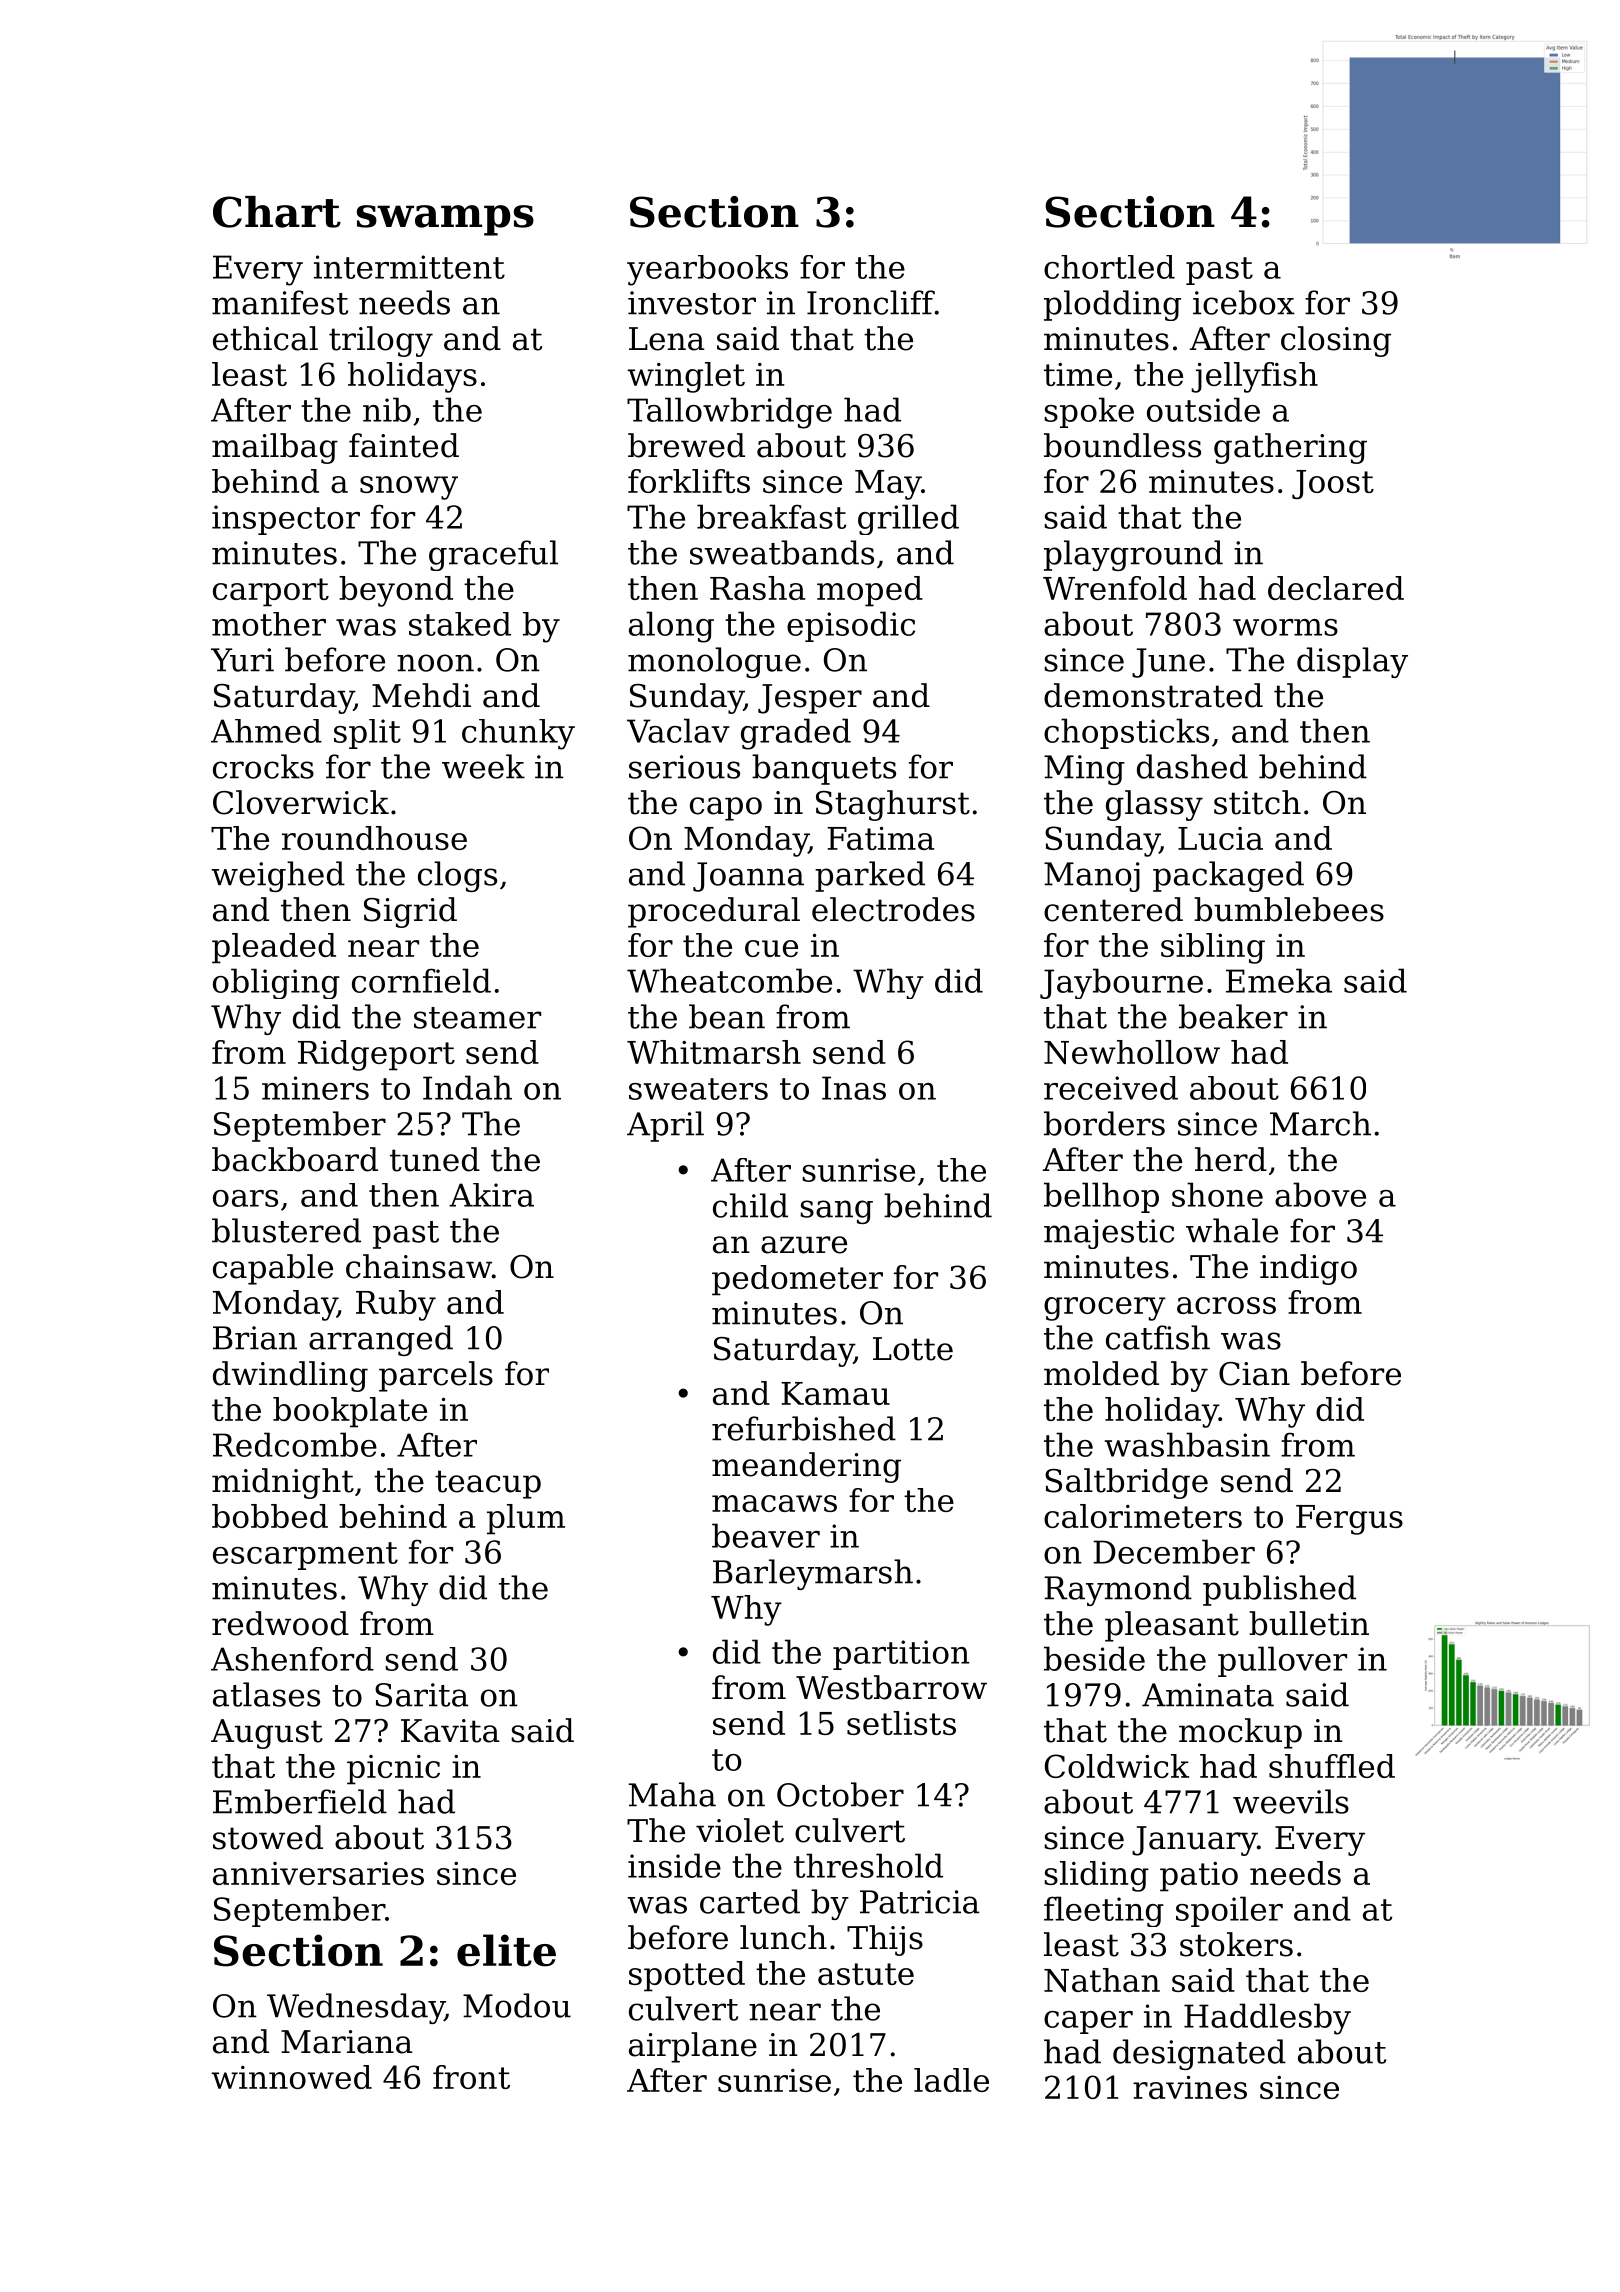  Describe the element at coordinates (913, 1349) in the image. I see `Lotte` at that location.
